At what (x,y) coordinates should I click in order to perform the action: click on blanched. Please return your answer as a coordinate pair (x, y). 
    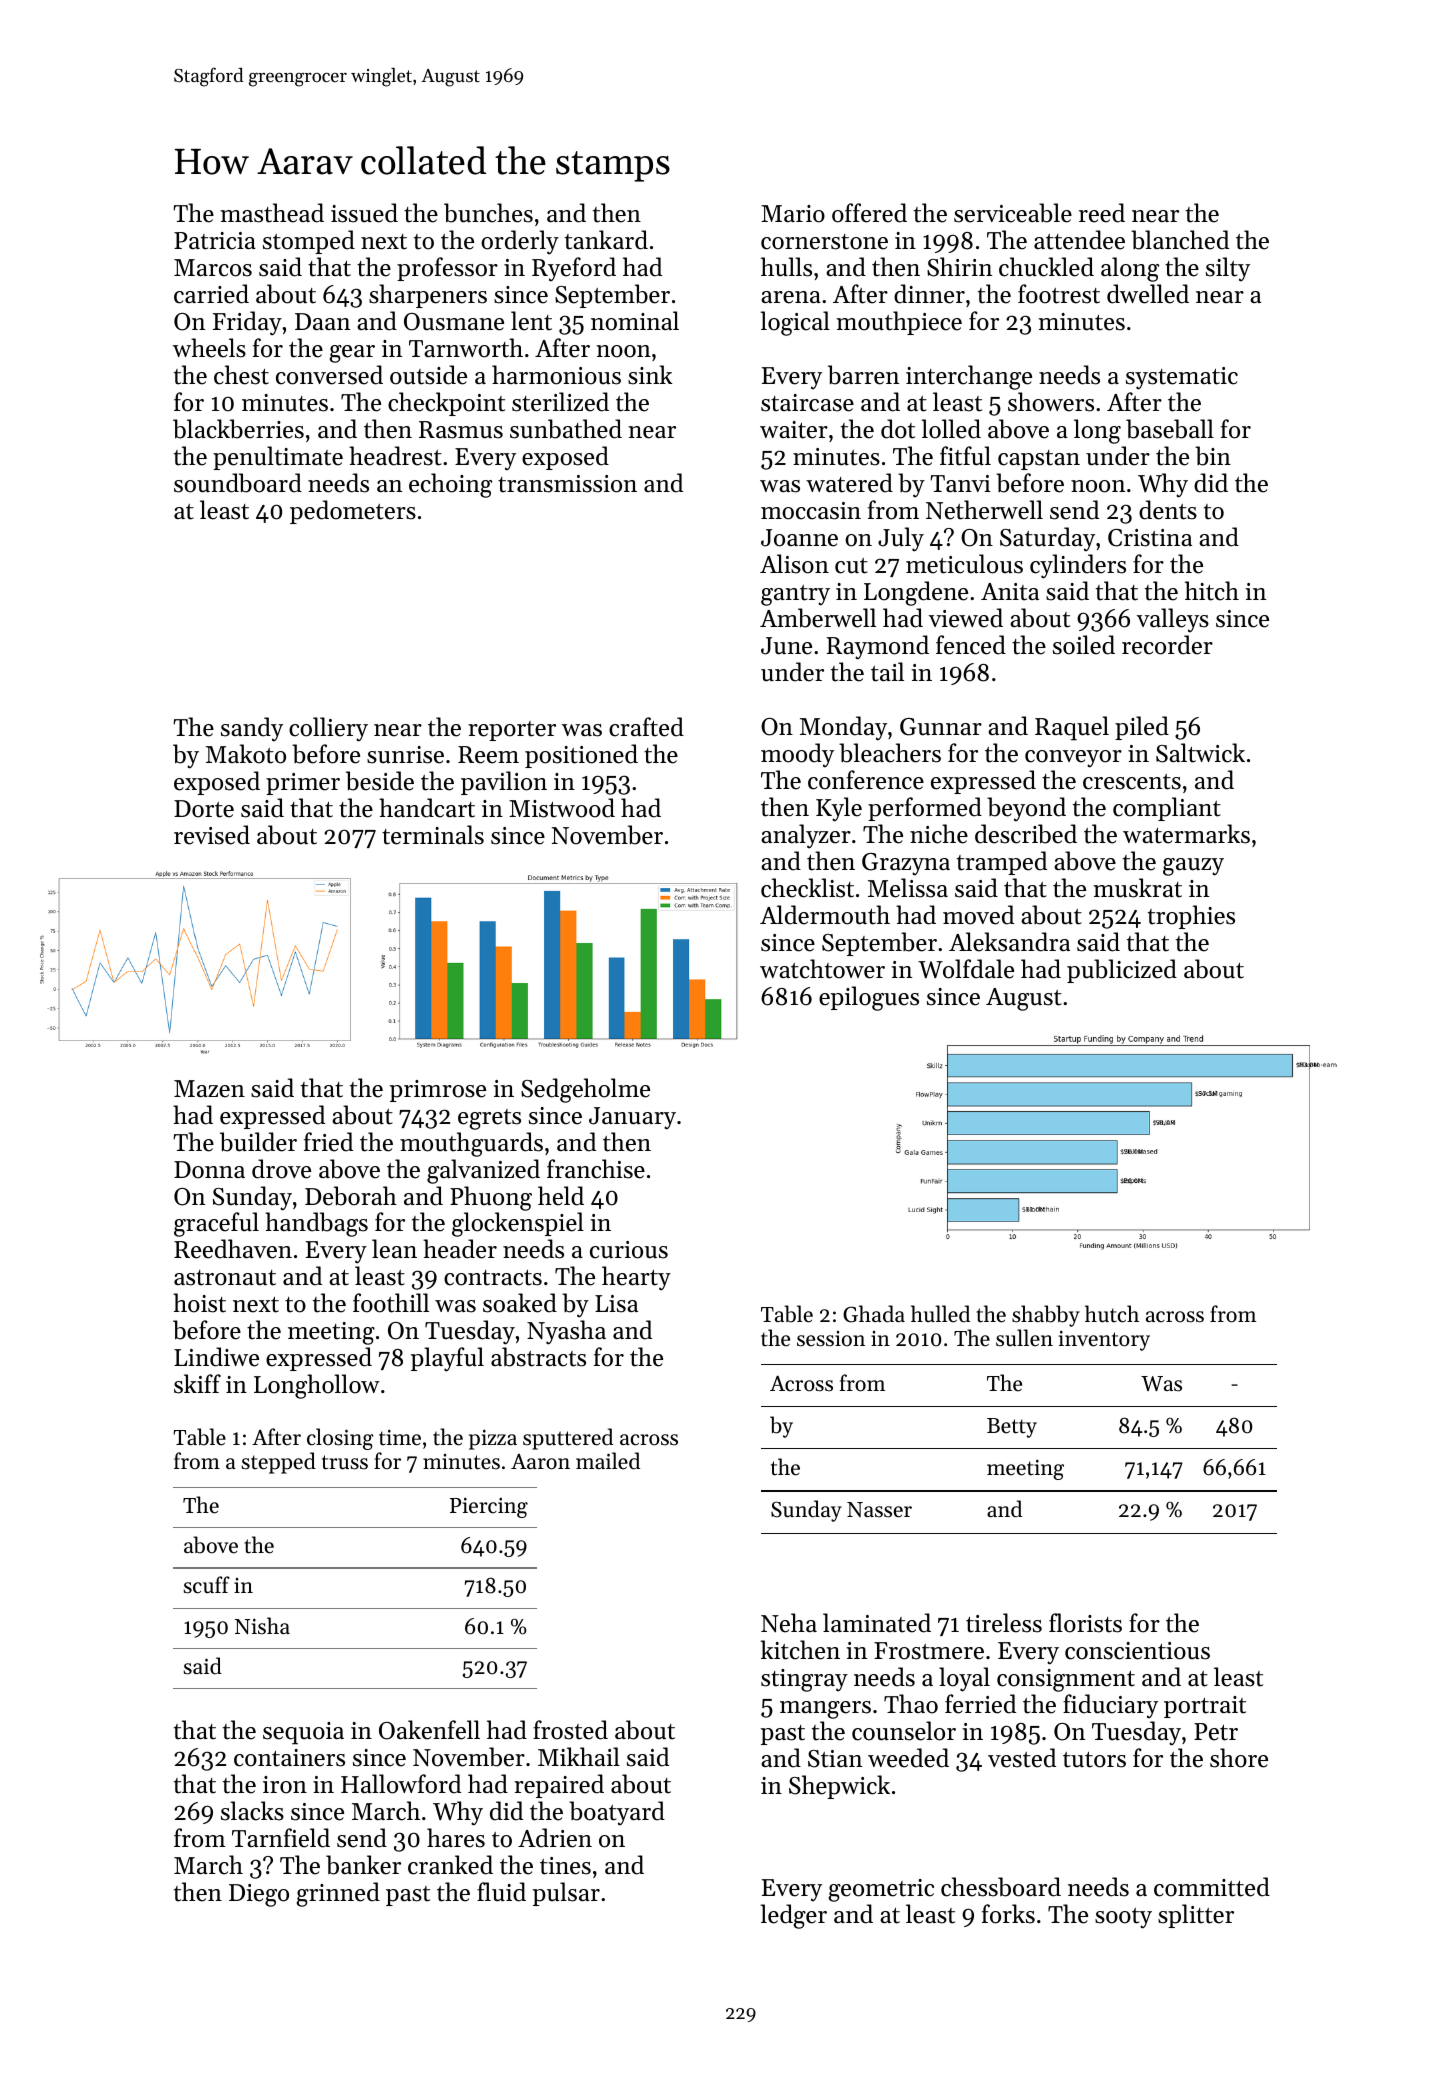
    Looking at the image, I should click on (1180, 240).
